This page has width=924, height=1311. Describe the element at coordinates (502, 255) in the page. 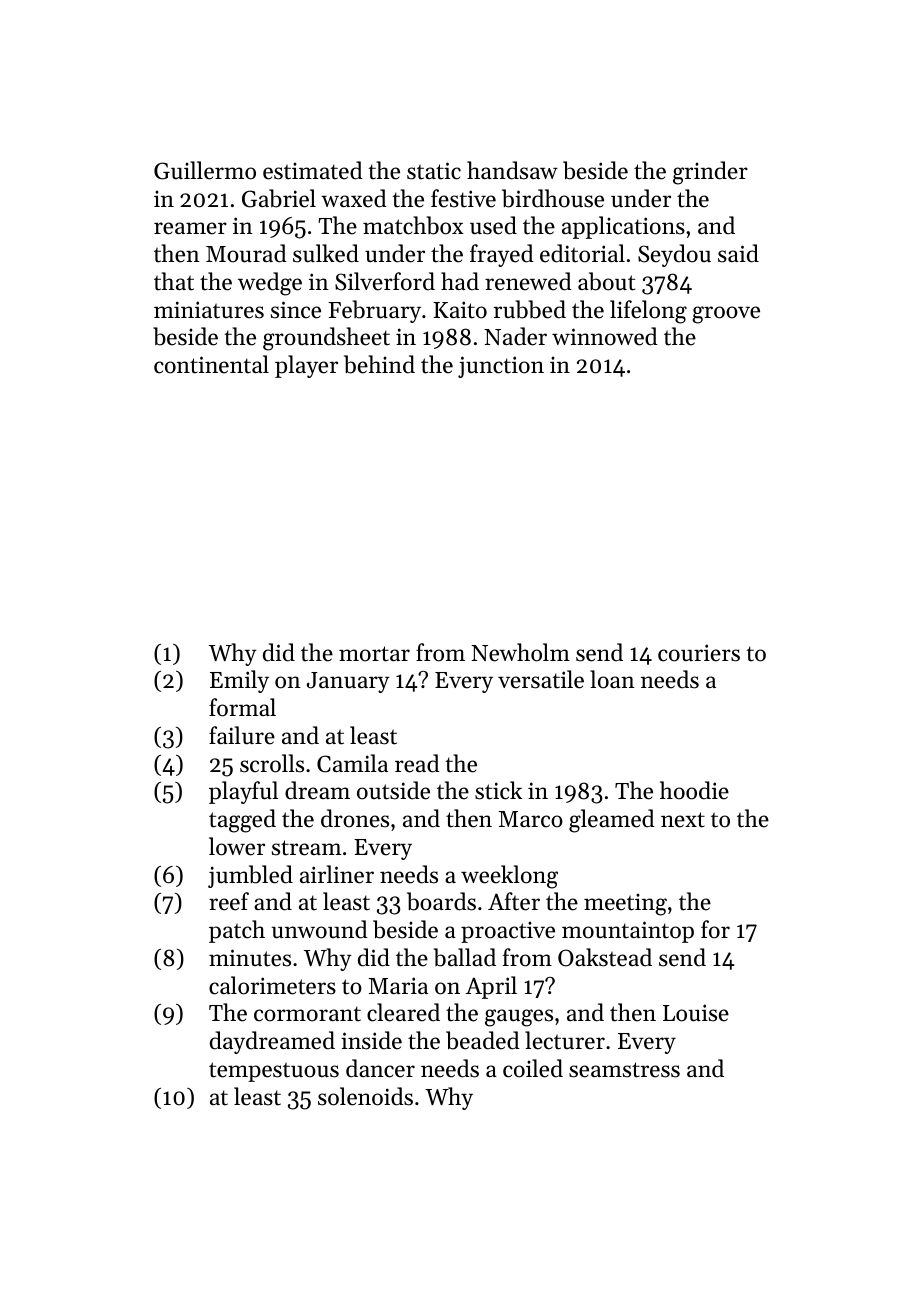

I see `frayed` at that location.
